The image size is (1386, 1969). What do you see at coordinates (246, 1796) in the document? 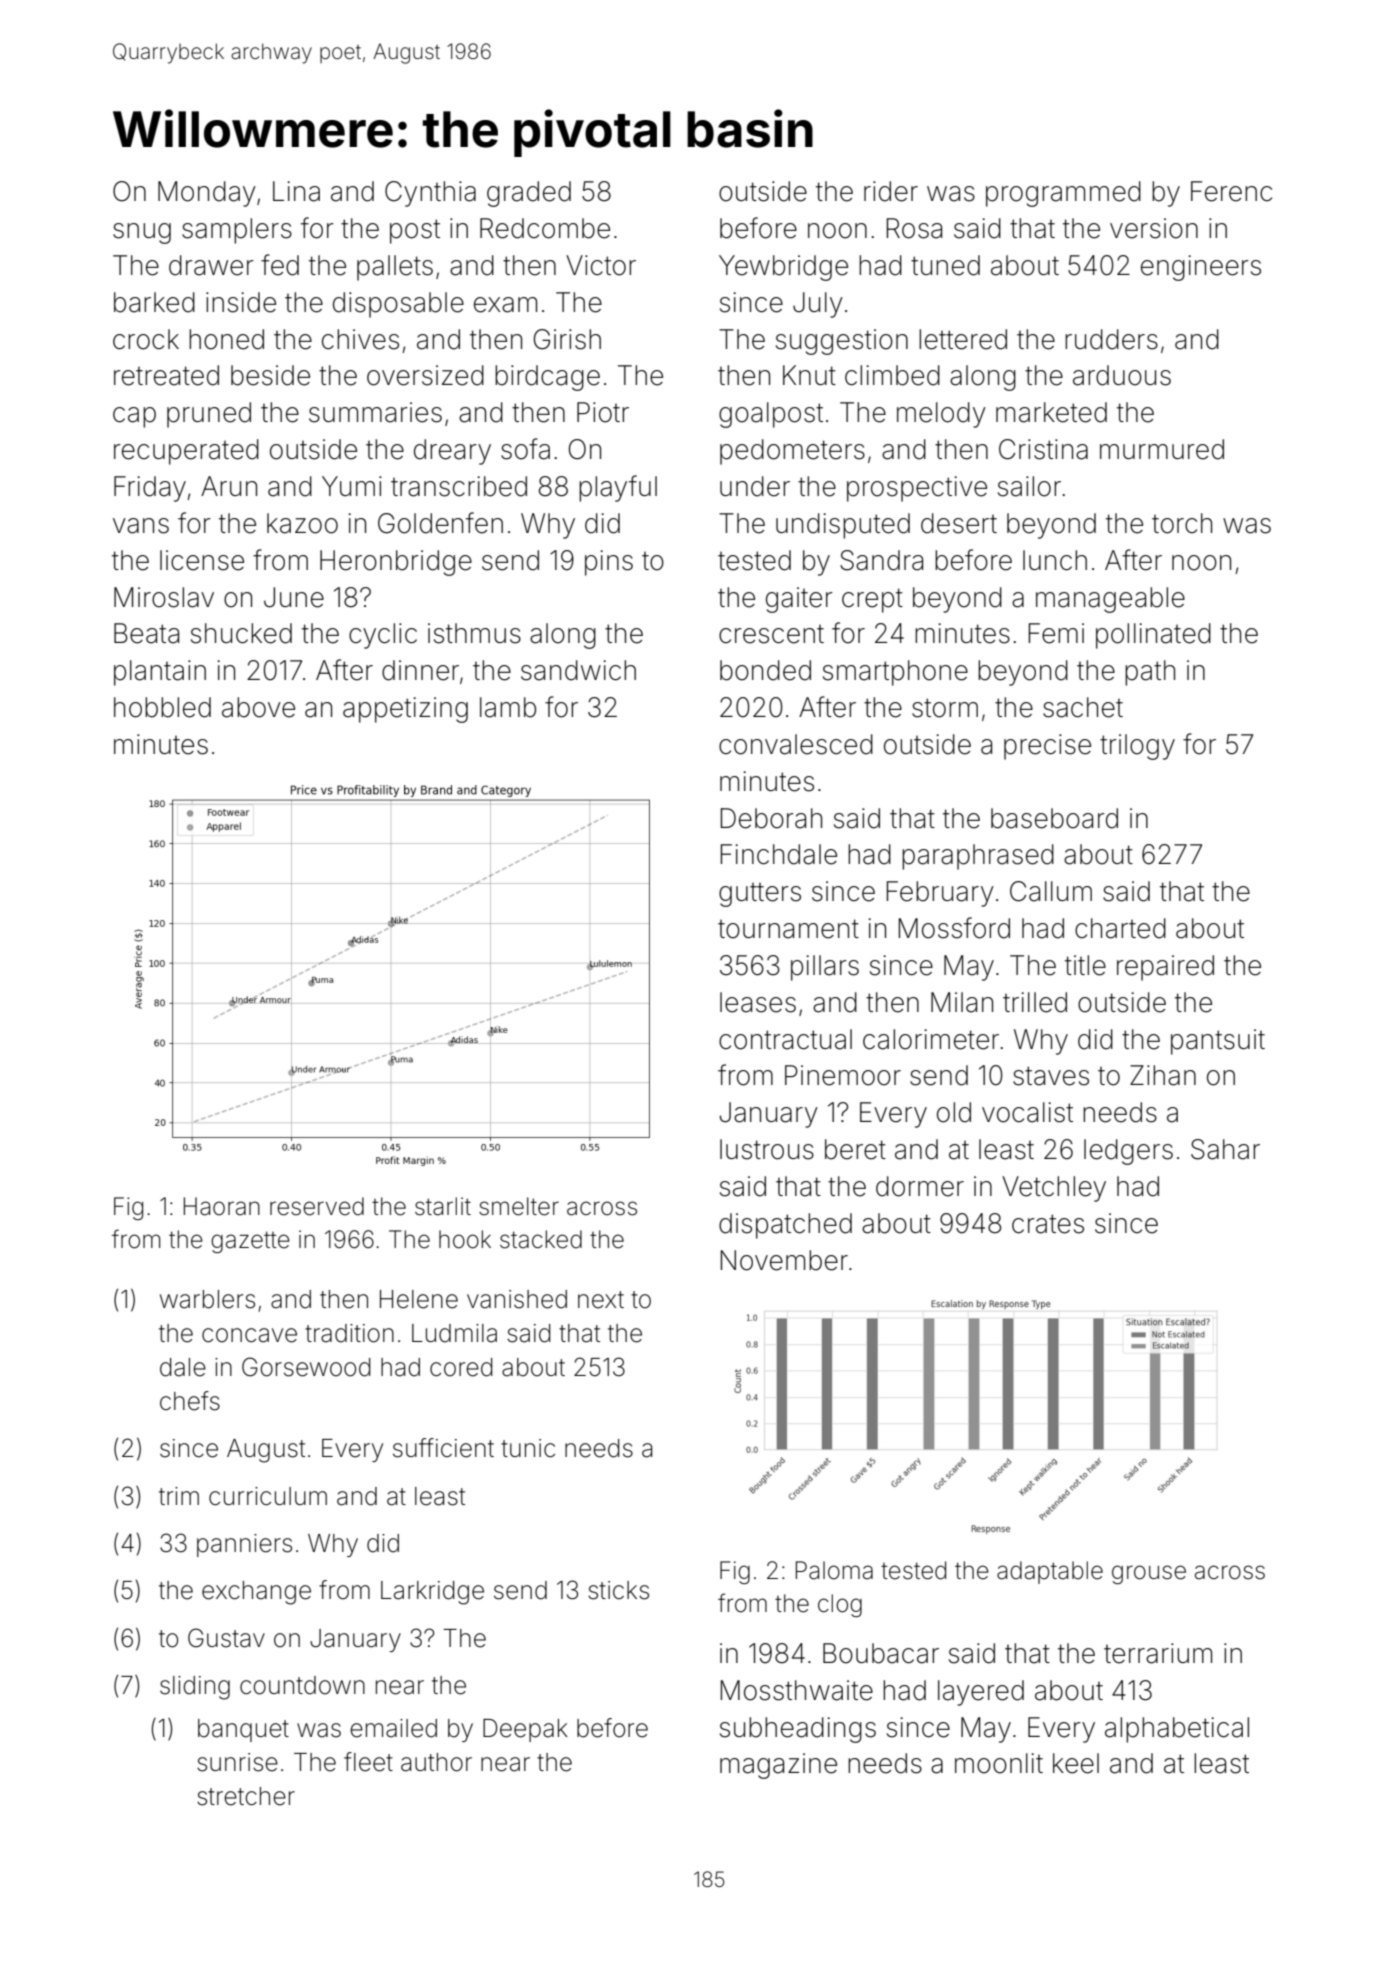
I see `stretcher` at bounding box center [246, 1796].
